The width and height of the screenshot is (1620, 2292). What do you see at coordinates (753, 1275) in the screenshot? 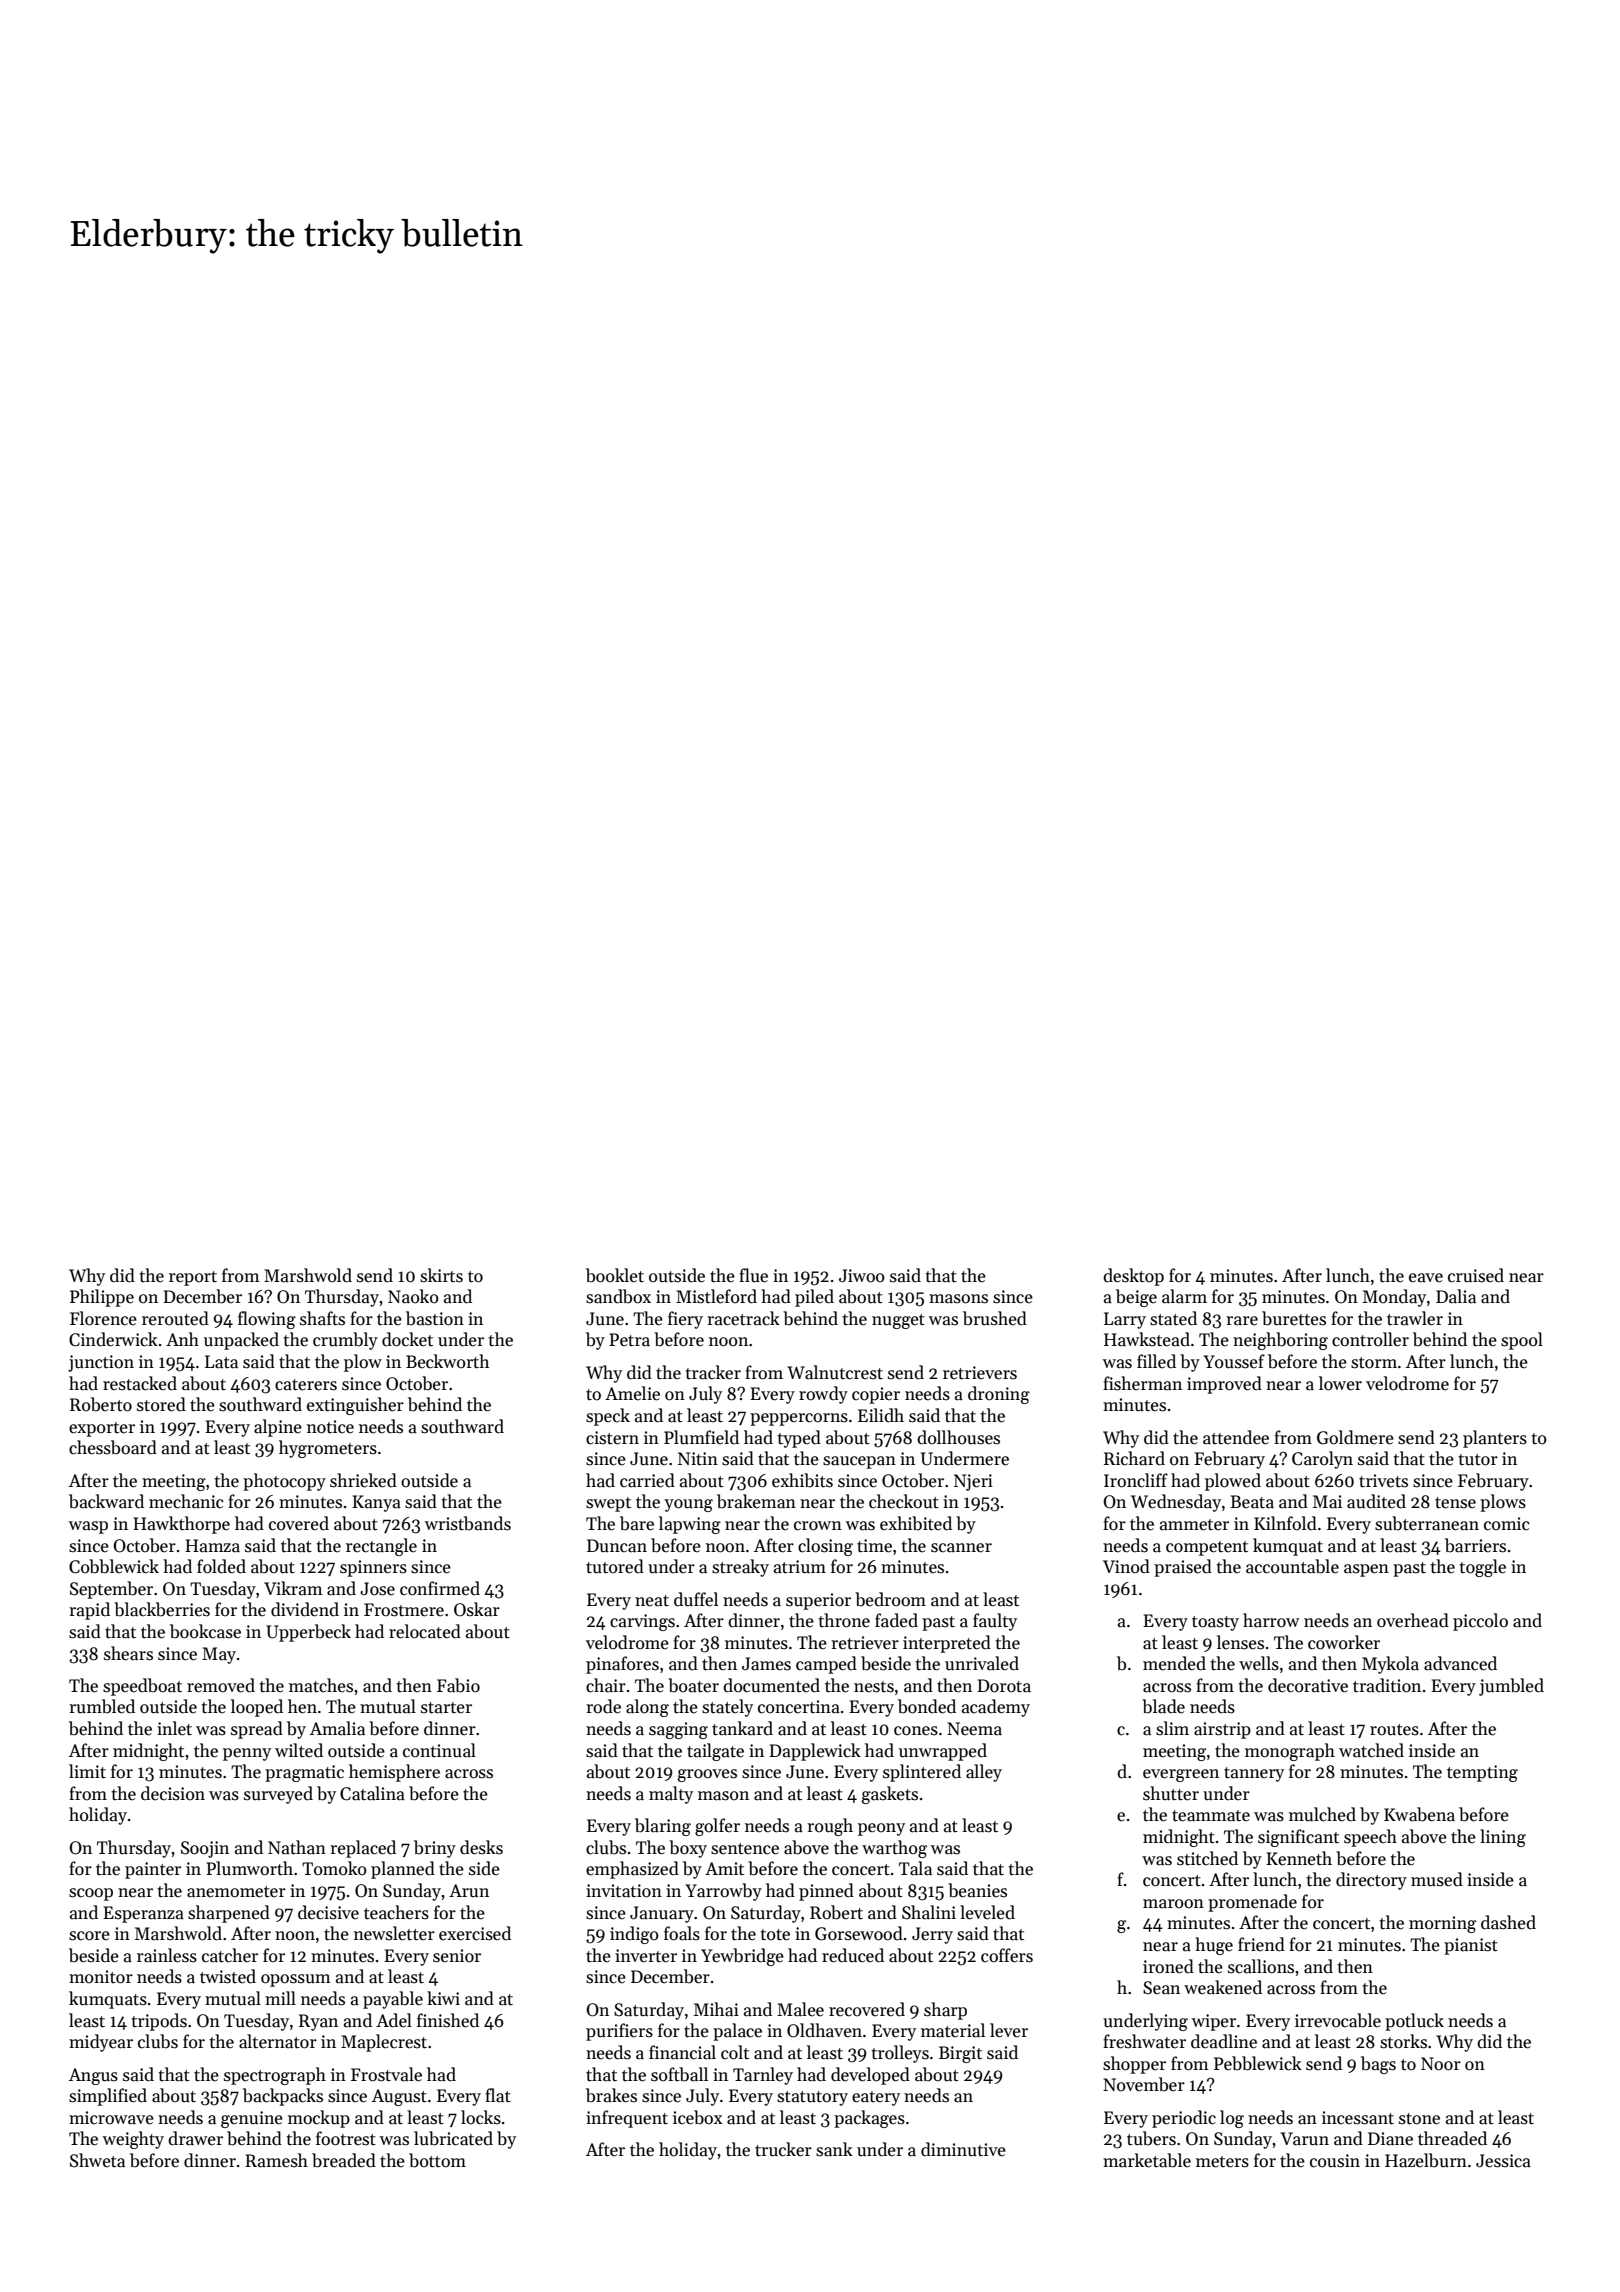
I see `flue` at bounding box center [753, 1275].
